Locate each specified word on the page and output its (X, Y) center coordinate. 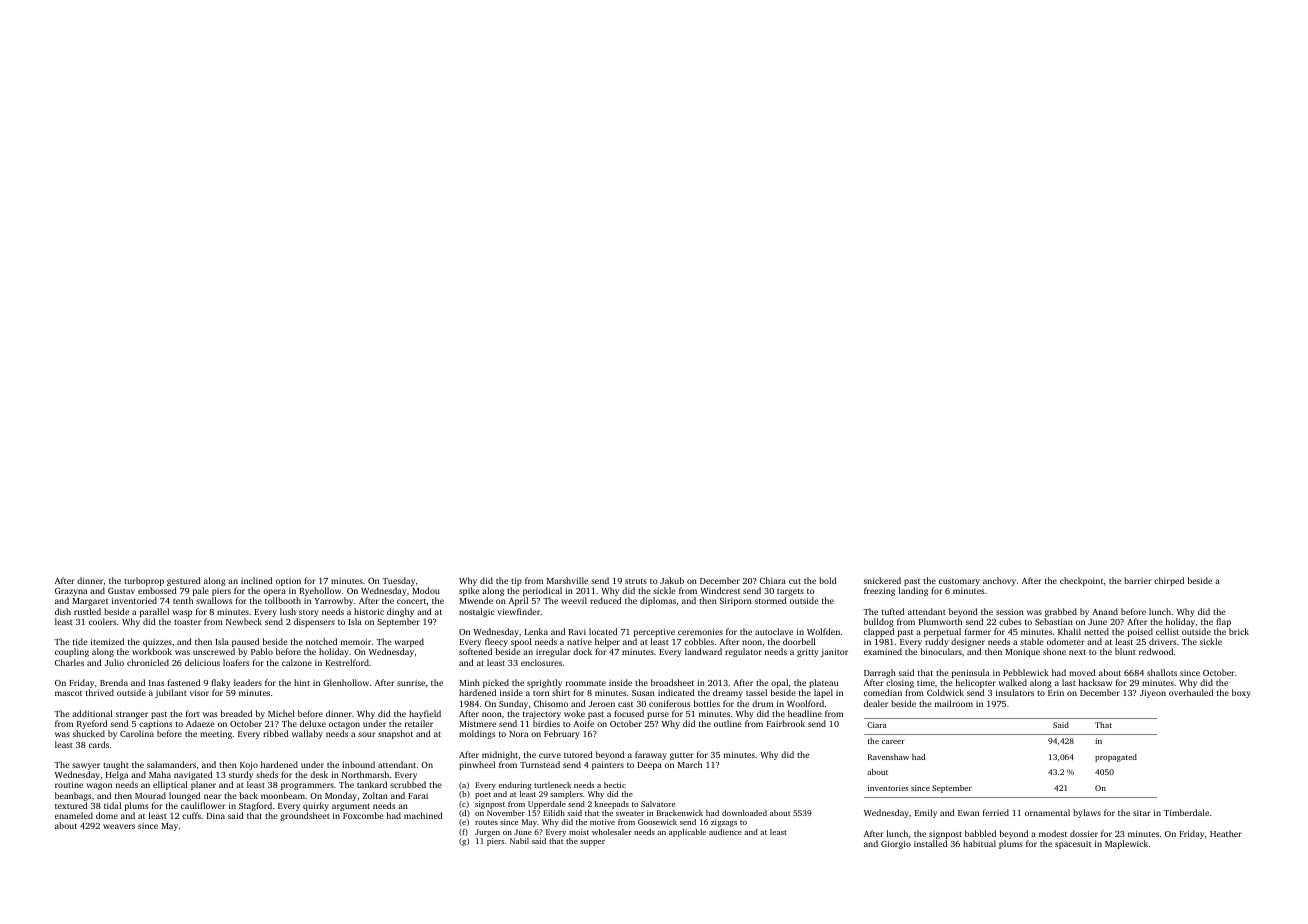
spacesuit (1073, 845)
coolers (102, 621)
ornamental (1047, 812)
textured (71, 805)
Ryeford (92, 724)
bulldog (879, 622)
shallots (1162, 672)
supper (592, 843)
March (690, 764)
